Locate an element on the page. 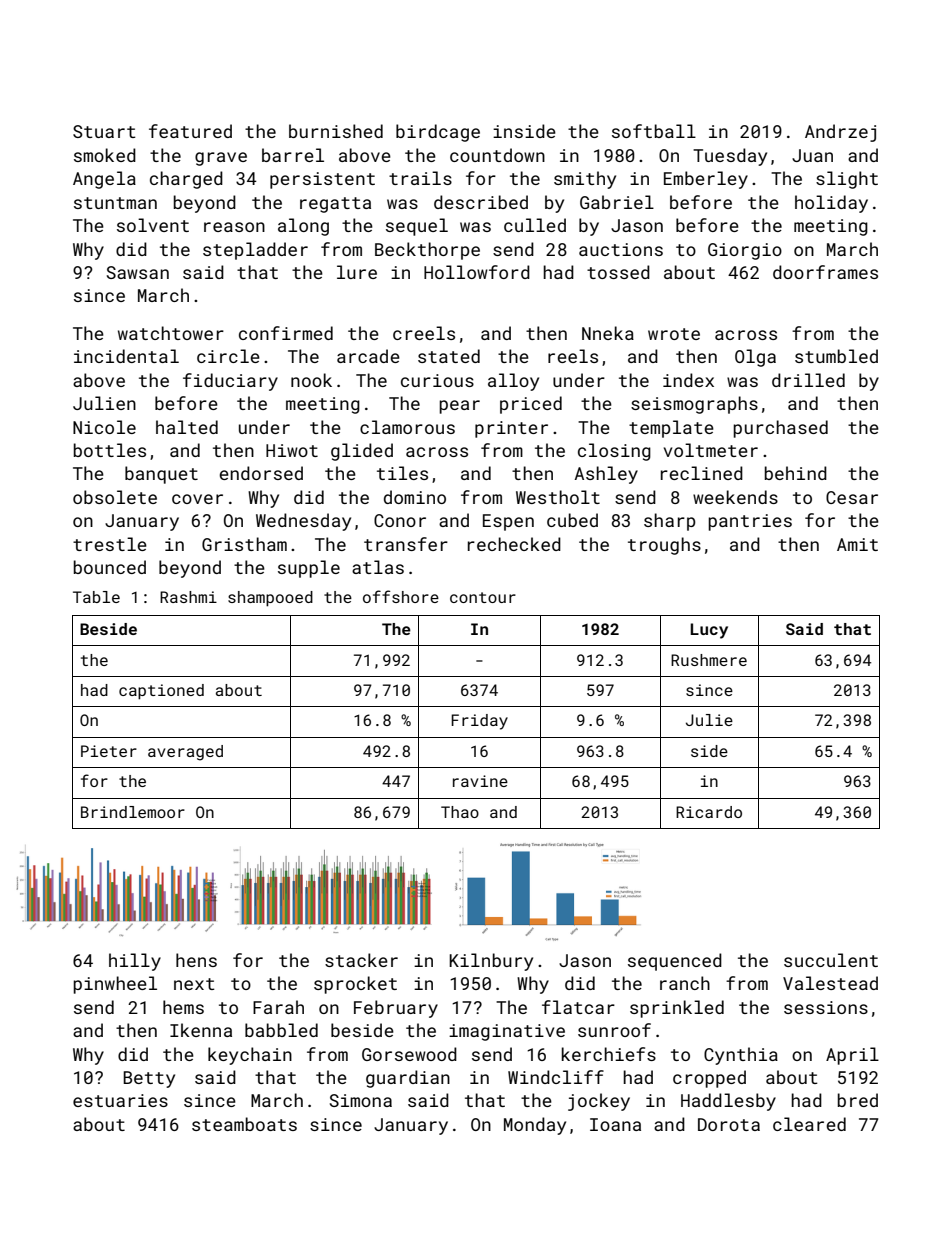 The image size is (952, 1233). behind is located at coordinates (796, 473).
